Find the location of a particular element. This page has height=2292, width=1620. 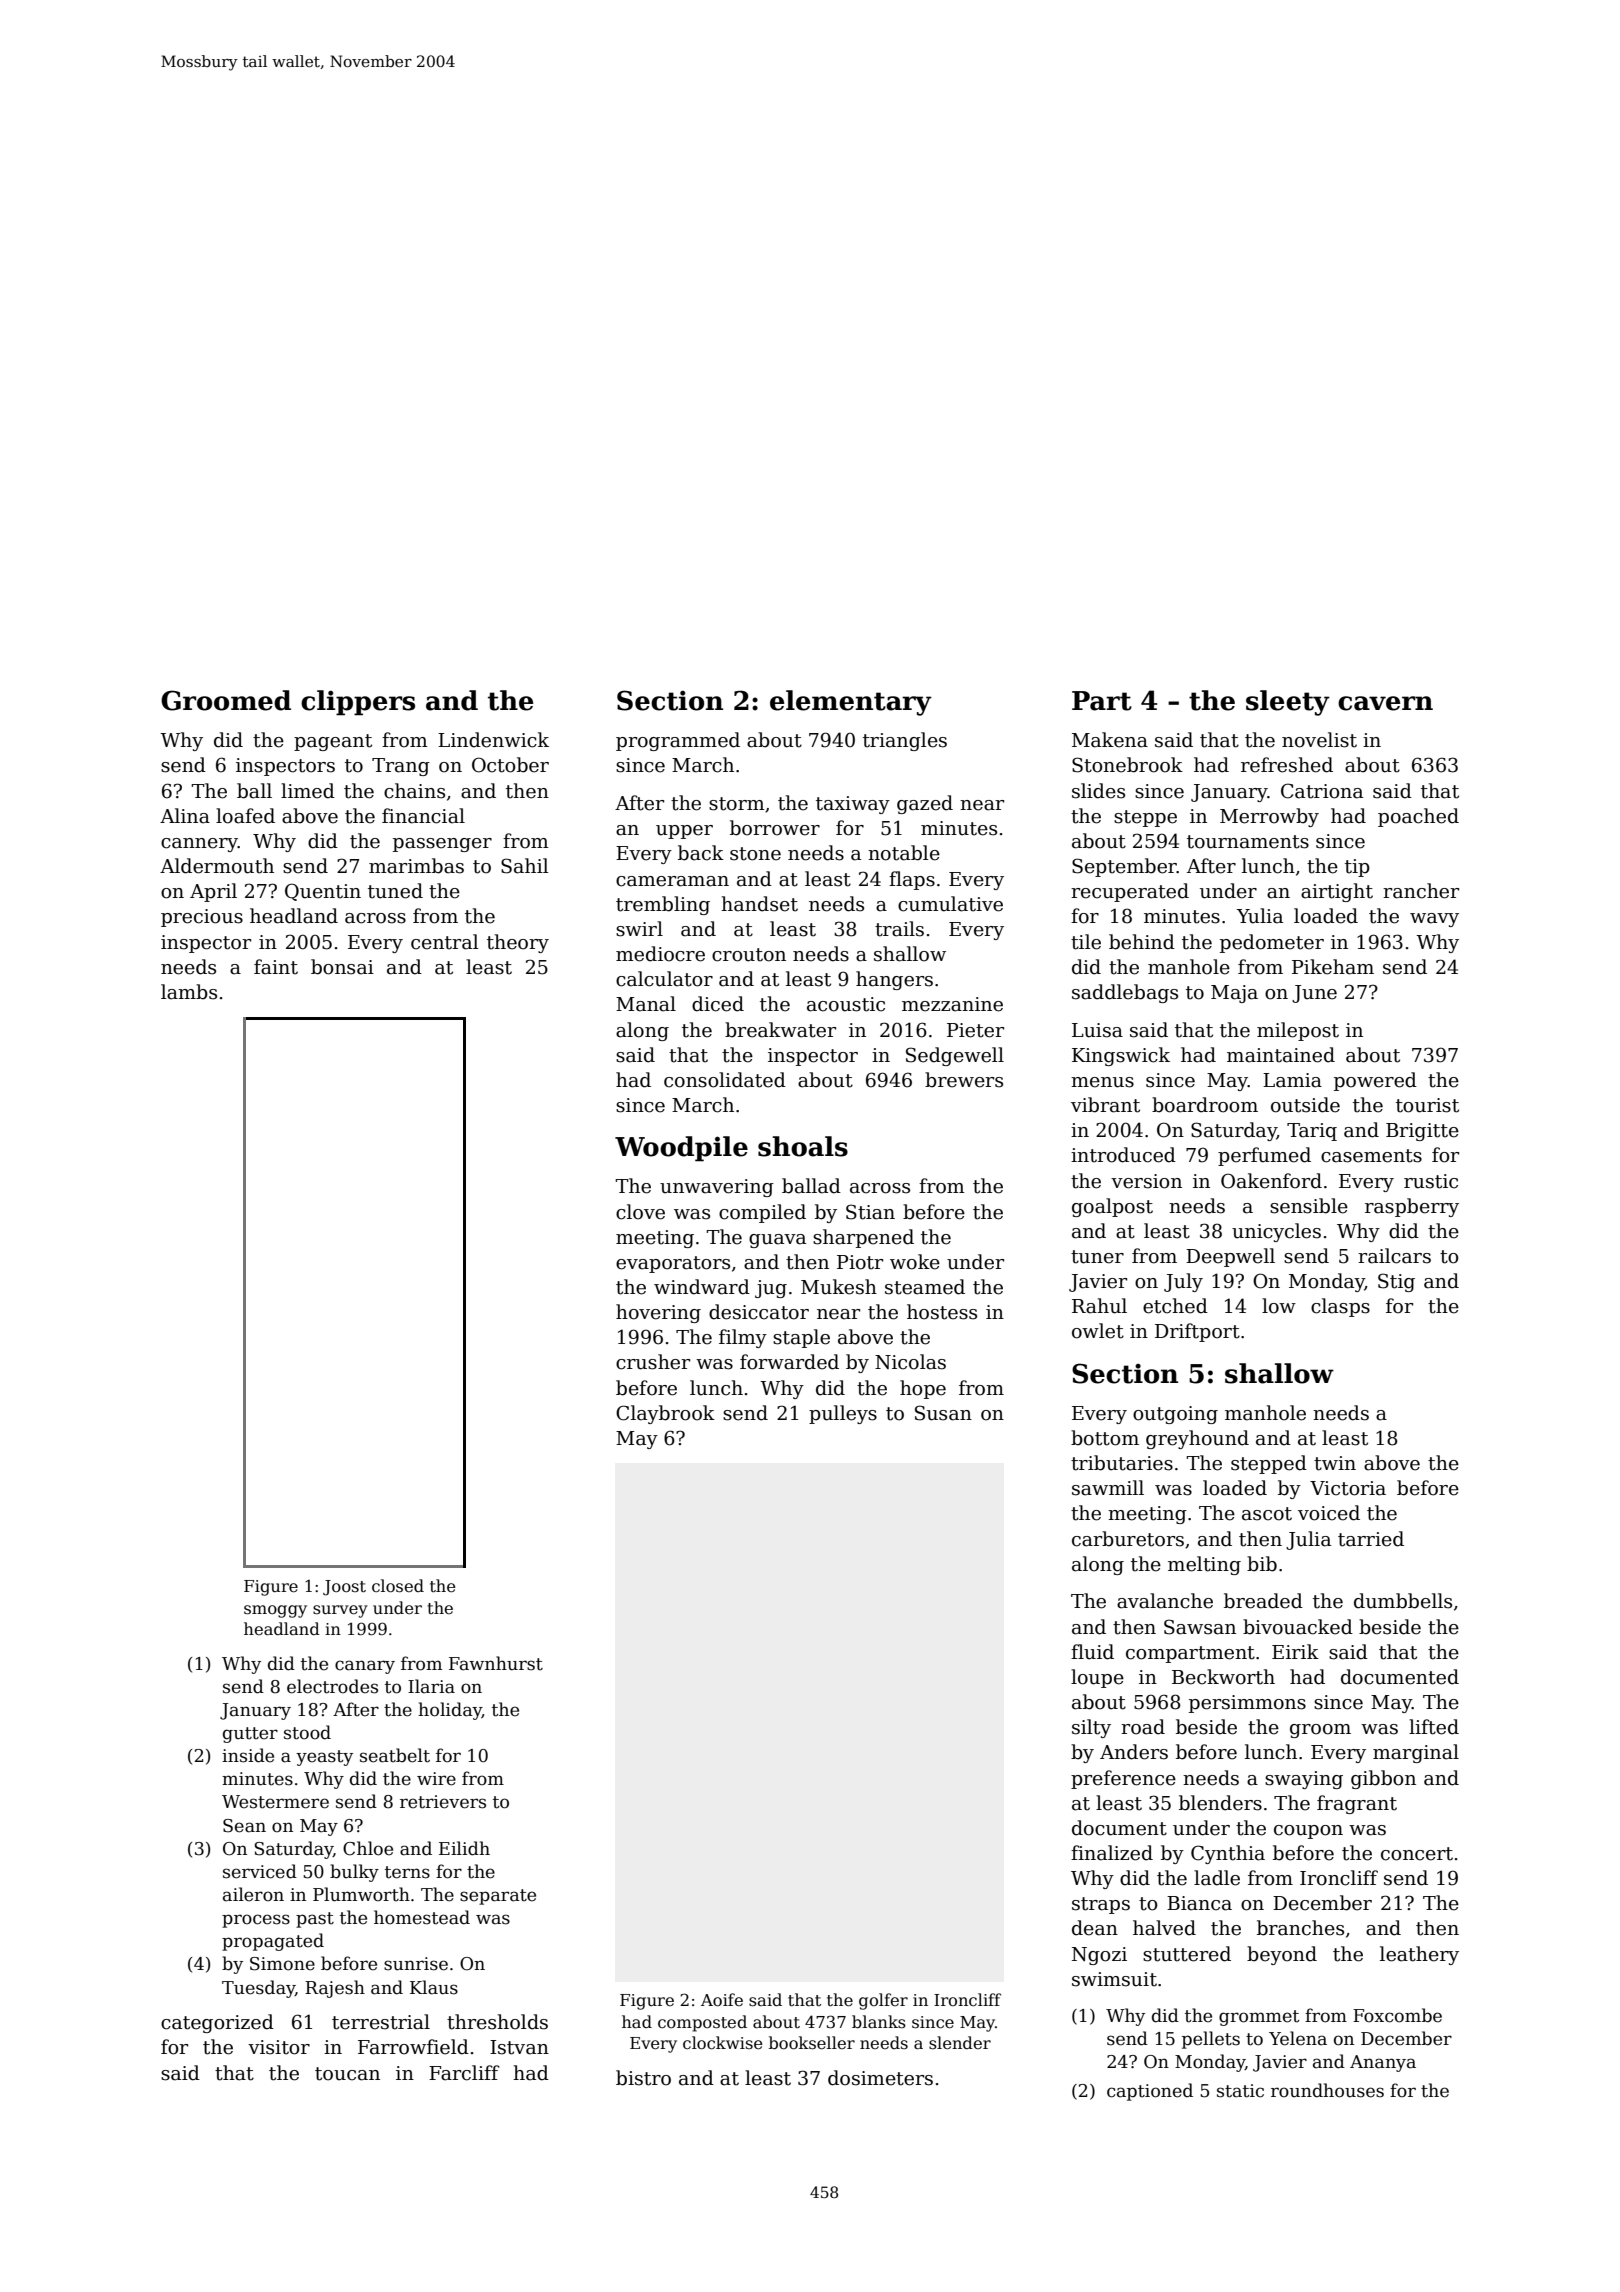

cavern is located at coordinates (1385, 703).
